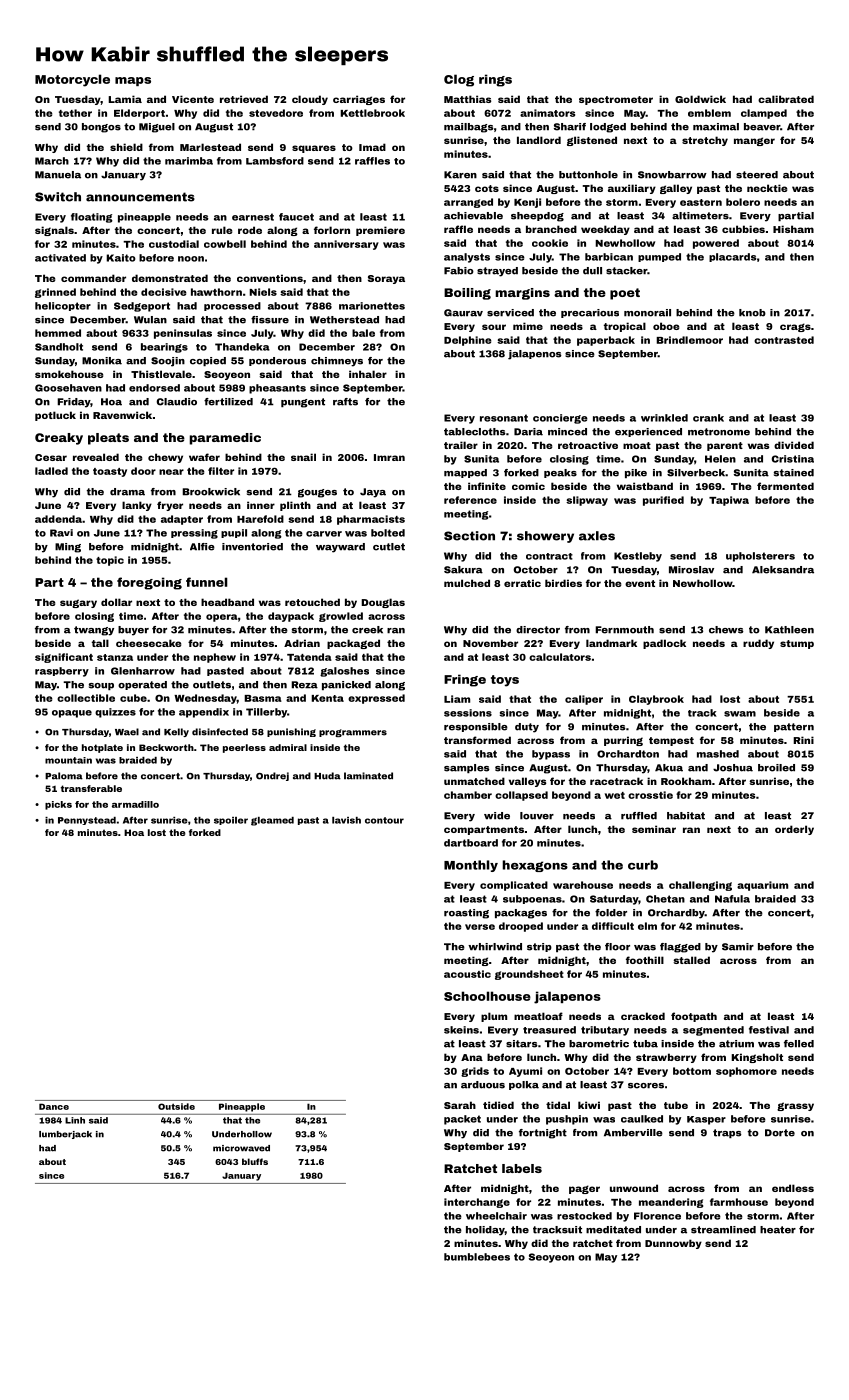 This image has width=849, height=1400. Describe the element at coordinates (718, 754) in the image. I see `mashed` at that location.
